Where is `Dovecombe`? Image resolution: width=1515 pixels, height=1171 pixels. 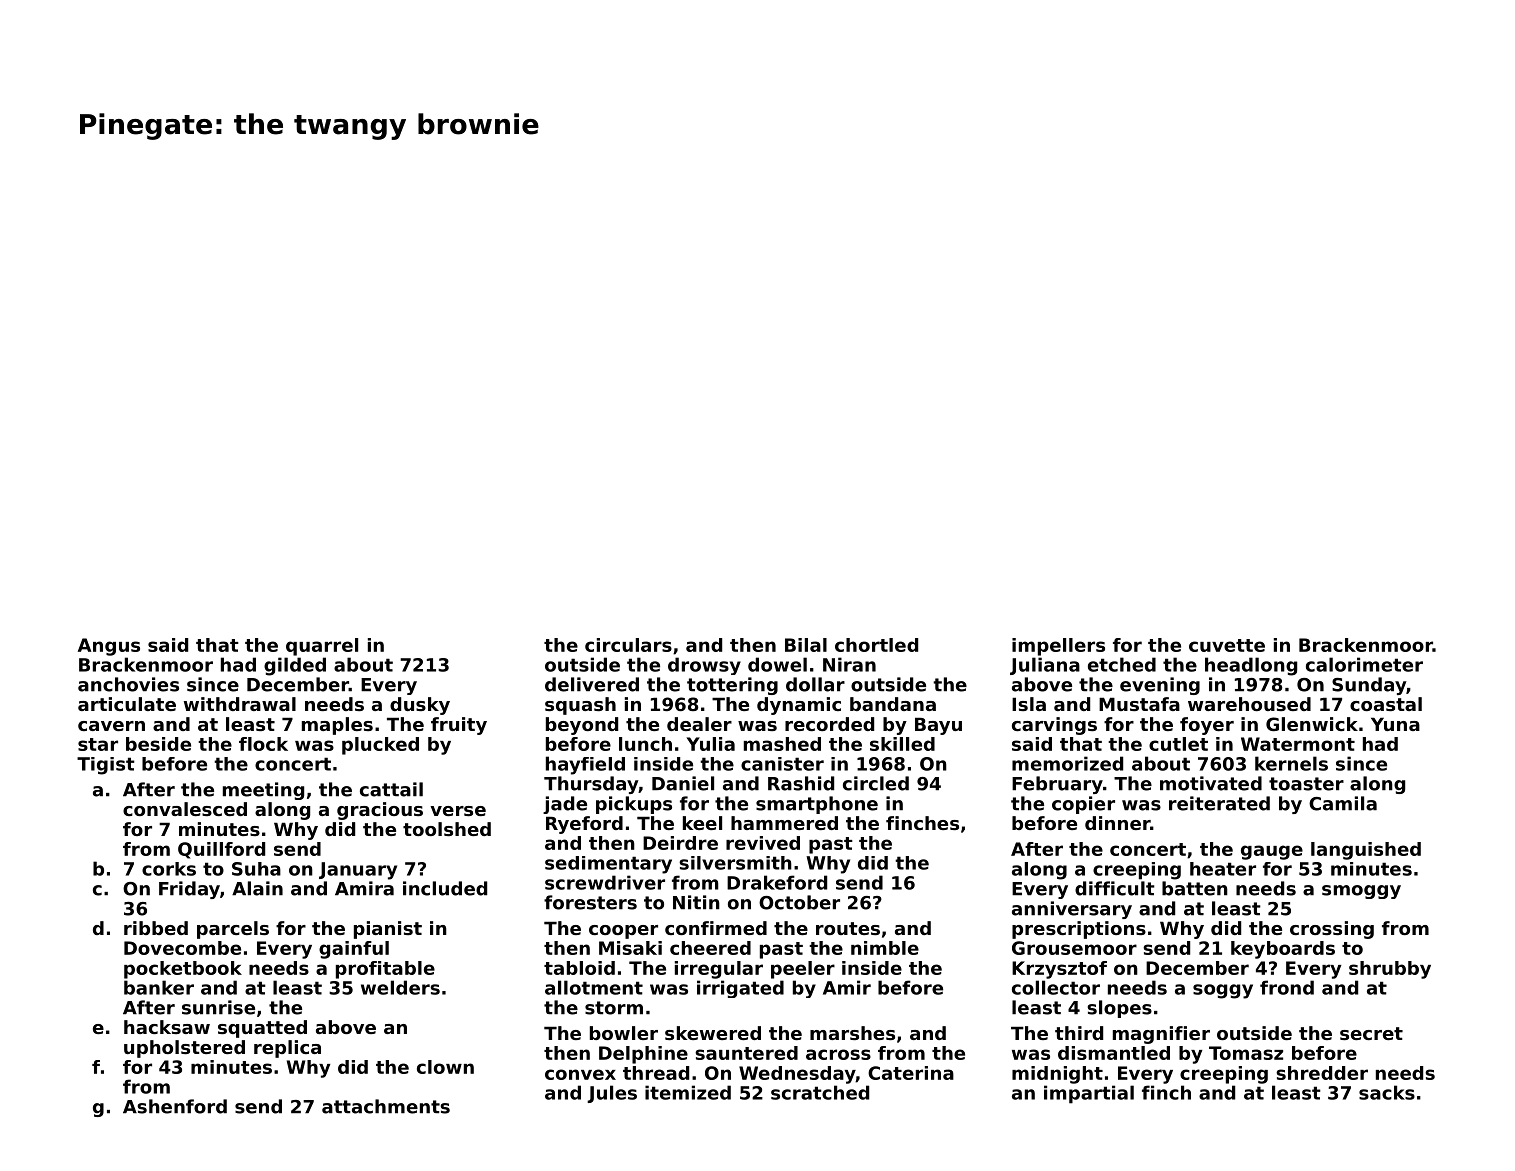
Dovecombe is located at coordinates (182, 948).
